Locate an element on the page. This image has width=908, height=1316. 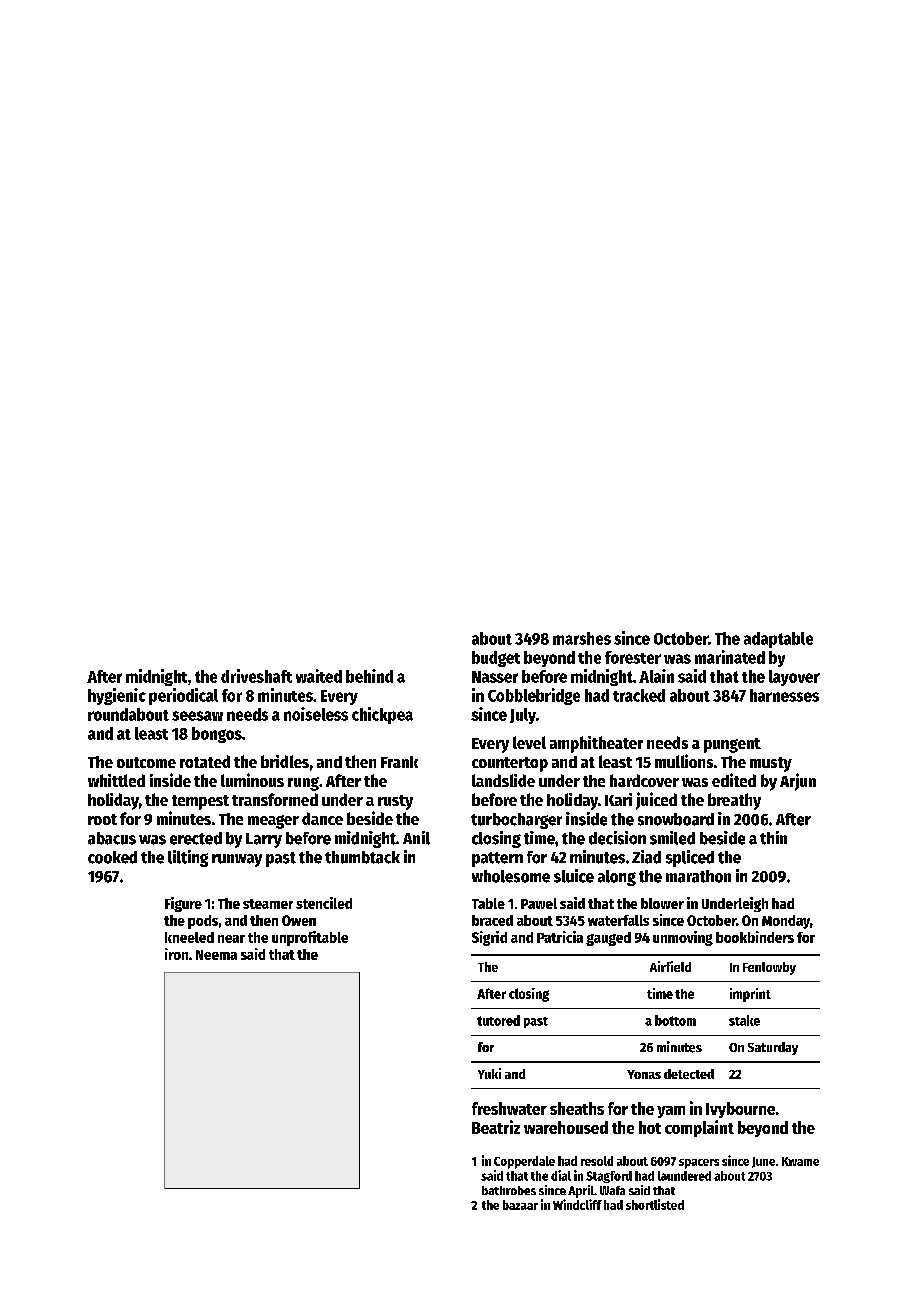
cooked is located at coordinates (112, 857).
